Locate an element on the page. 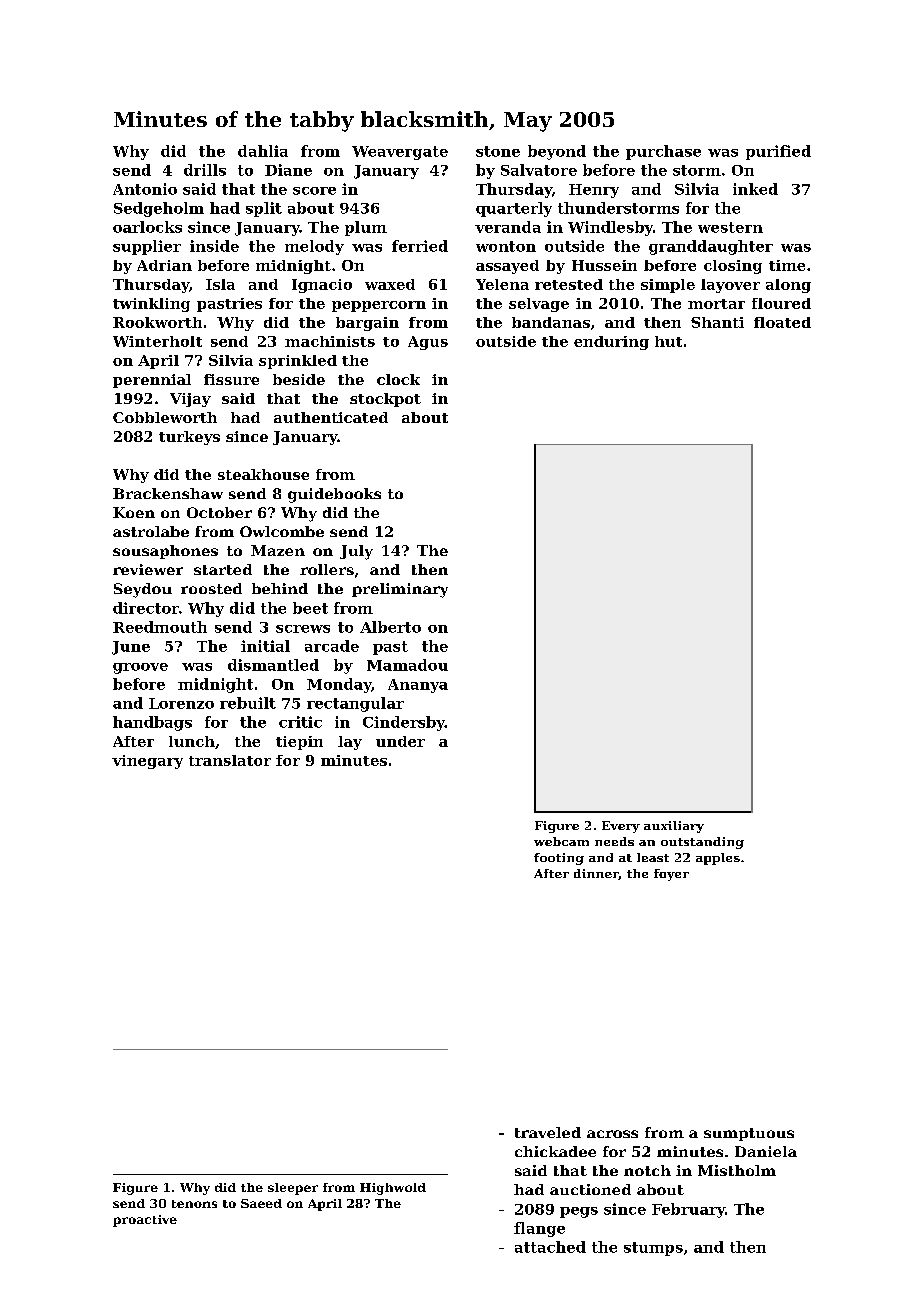 Image resolution: width=924 pixels, height=1308 pixels. floated is located at coordinates (782, 322).
